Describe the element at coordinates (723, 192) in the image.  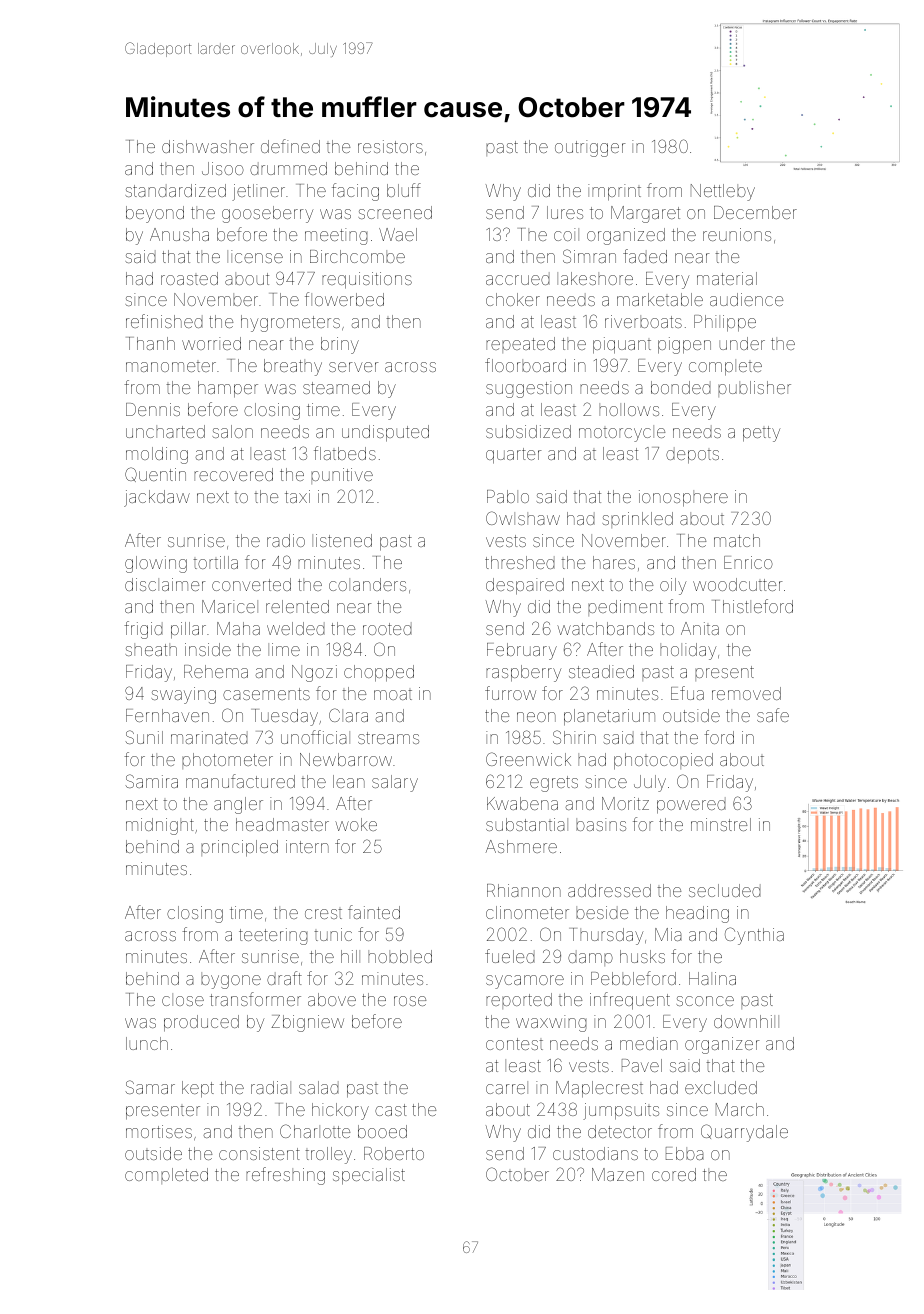
I see `Nettleby` at that location.
